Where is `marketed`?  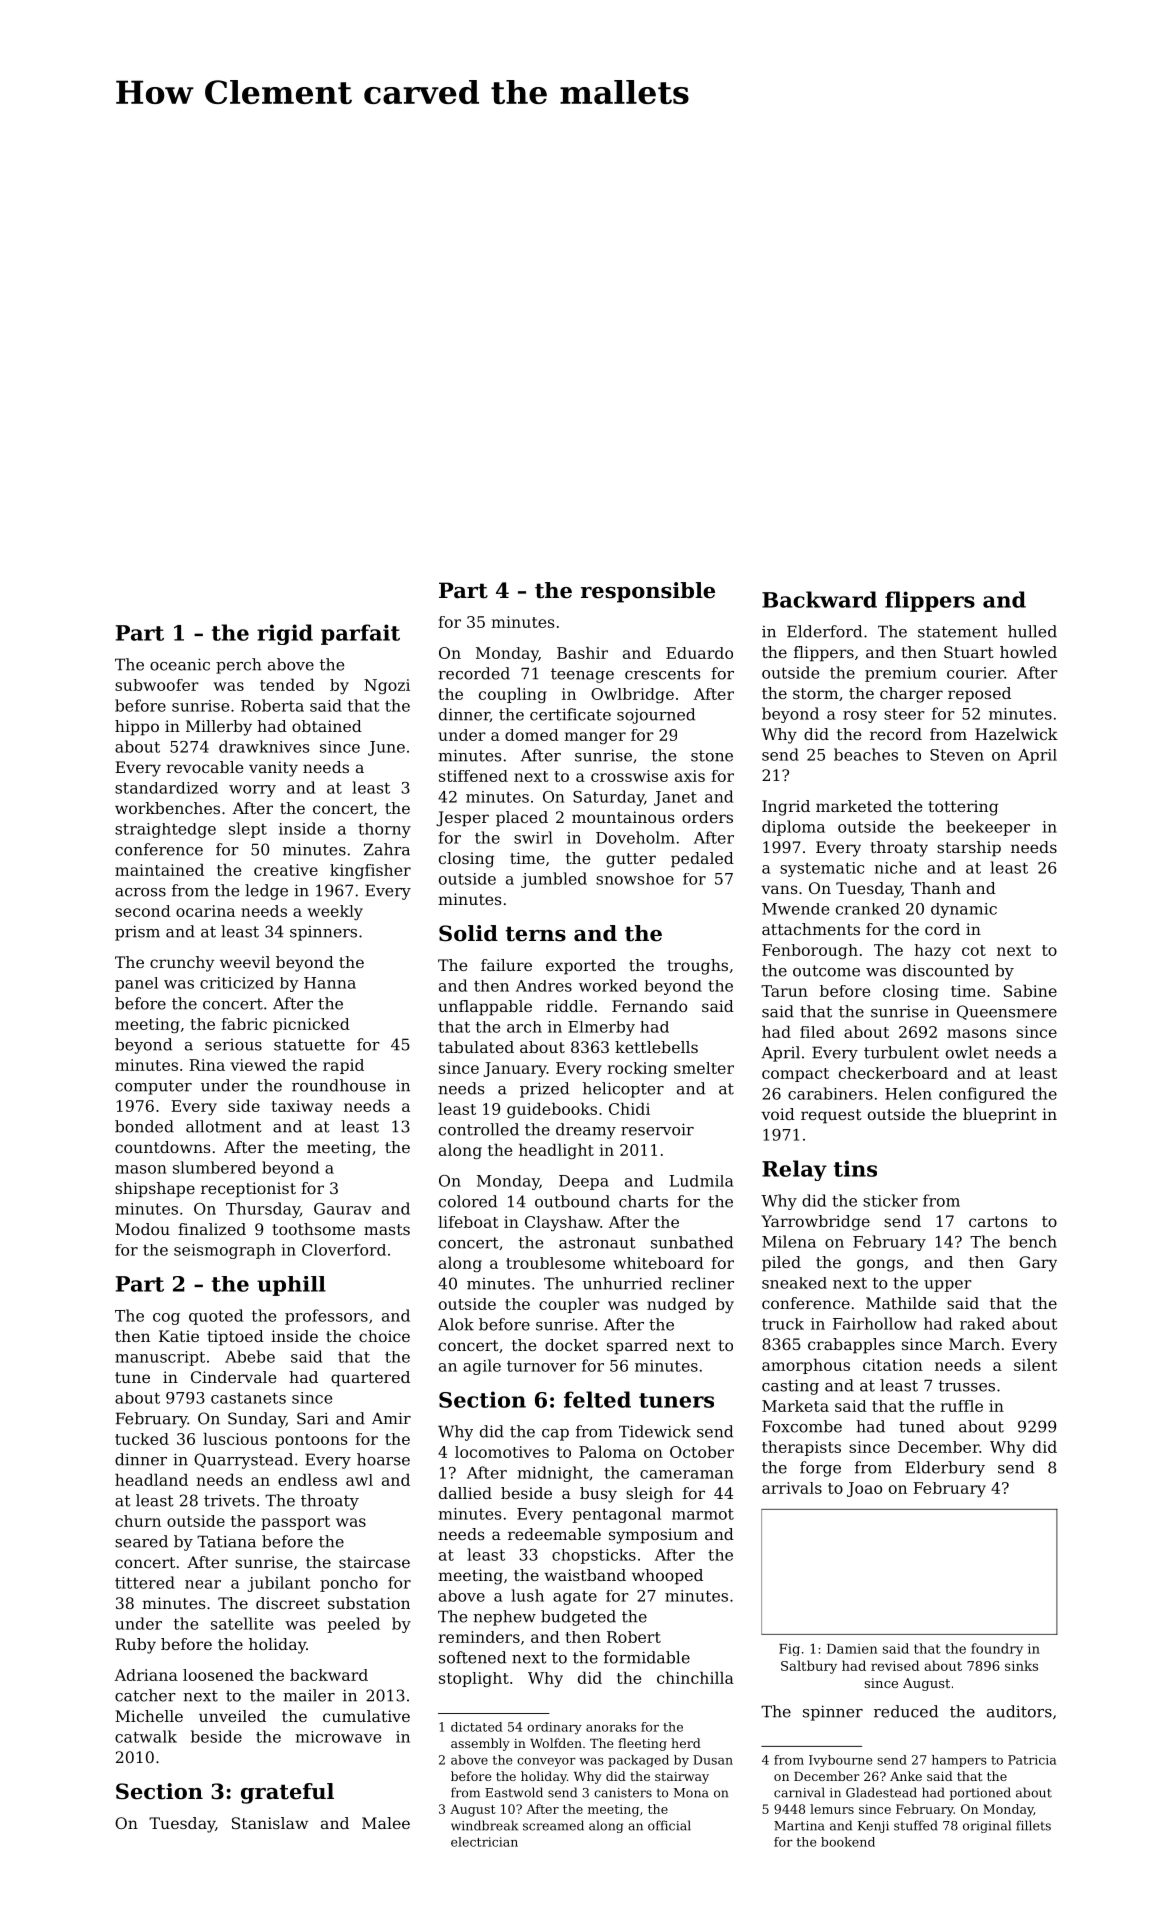
marketed is located at coordinates (854, 806).
